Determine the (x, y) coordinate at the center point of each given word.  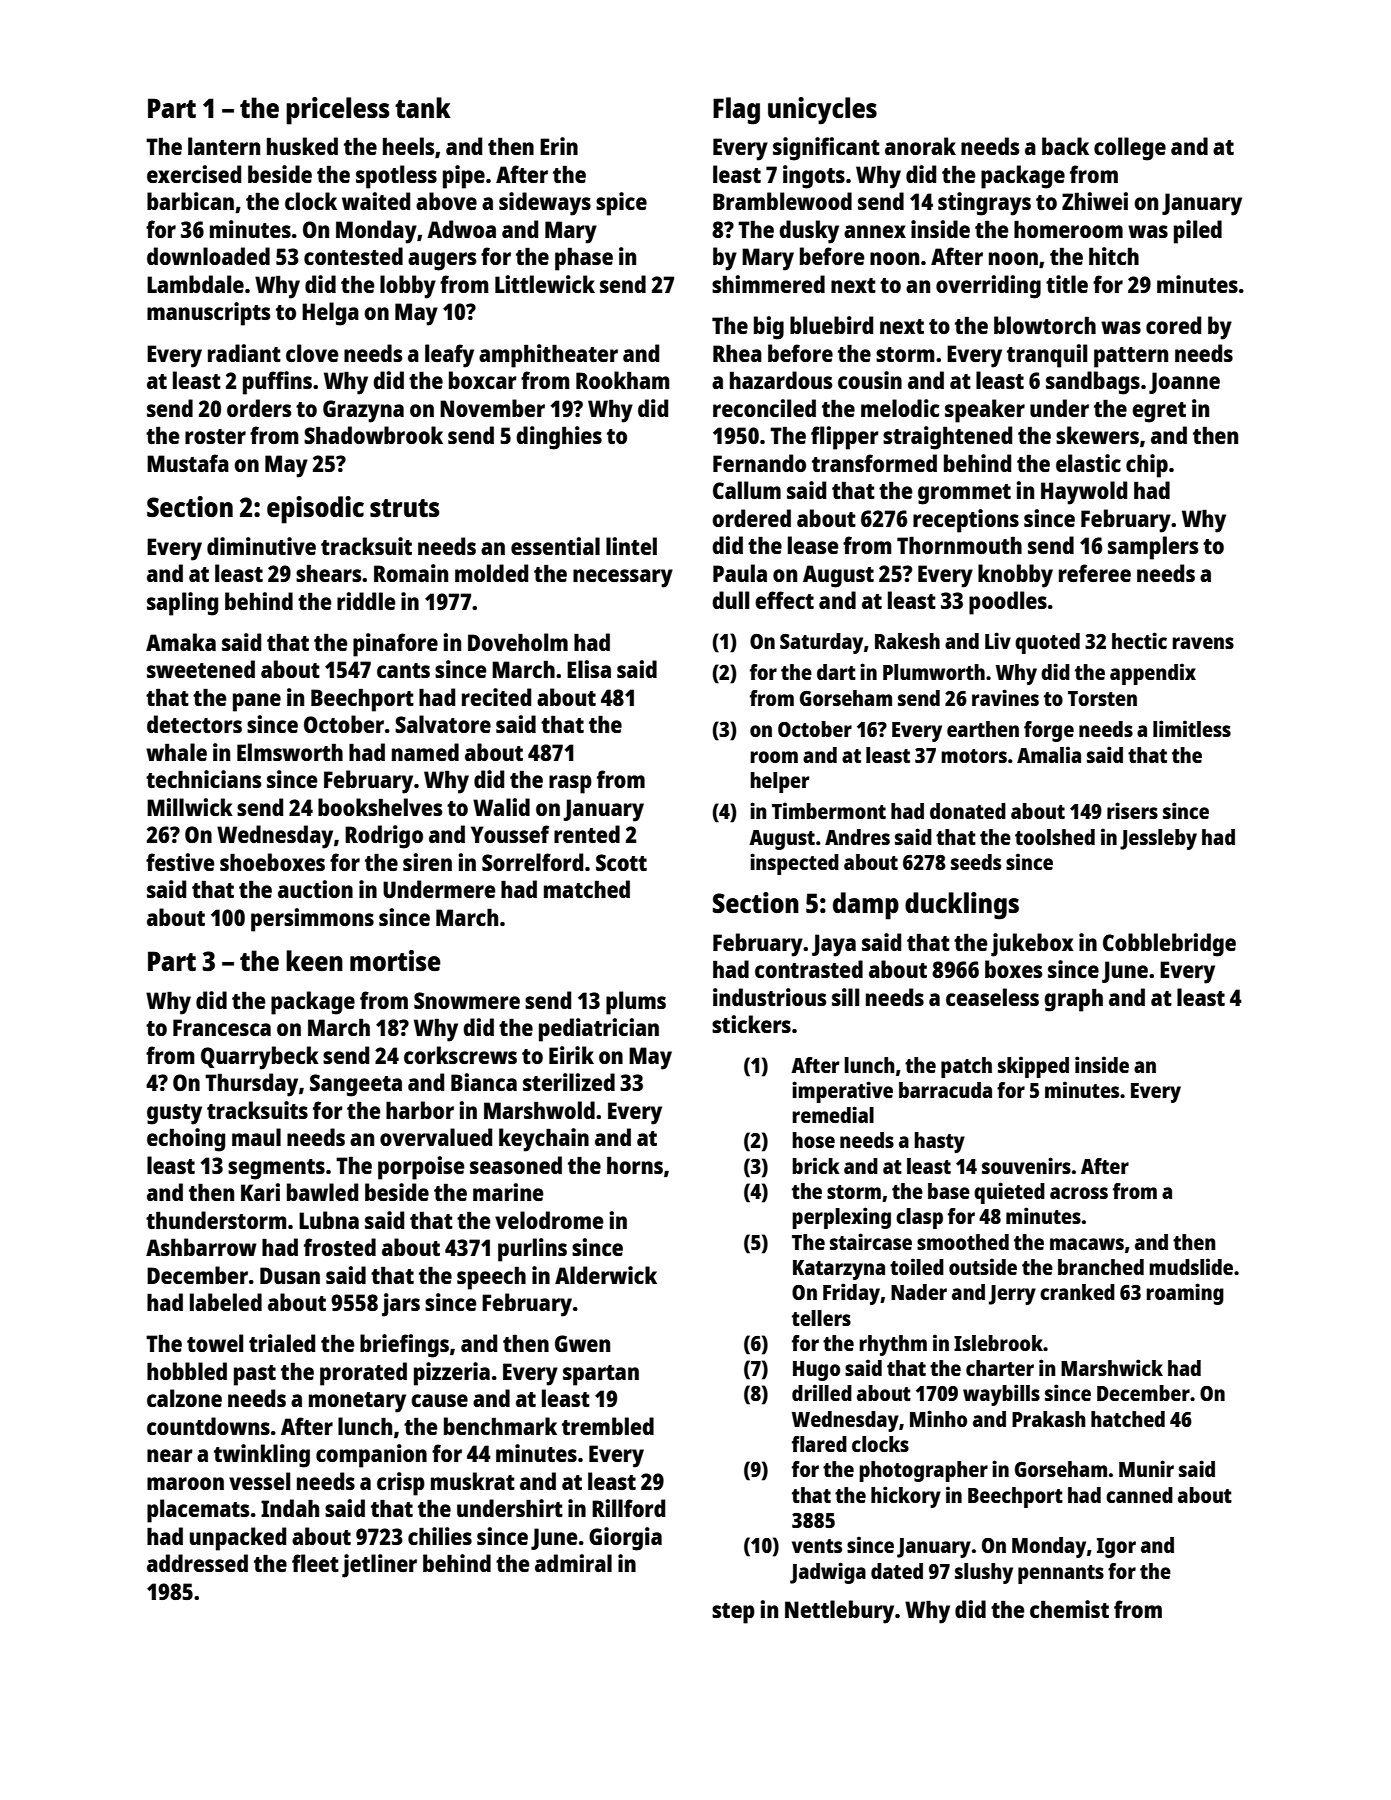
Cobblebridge (1169, 945)
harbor (420, 1110)
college (1130, 149)
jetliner (379, 1566)
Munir (1146, 1468)
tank (423, 107)
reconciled (764, 408)
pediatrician (599, 1030)
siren (427, 862)
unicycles (822, 111)
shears (329, 573)
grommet (964, 494)
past (255, 1375)
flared (819, 1444)
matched (587, 889)
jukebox (1032, 945)
